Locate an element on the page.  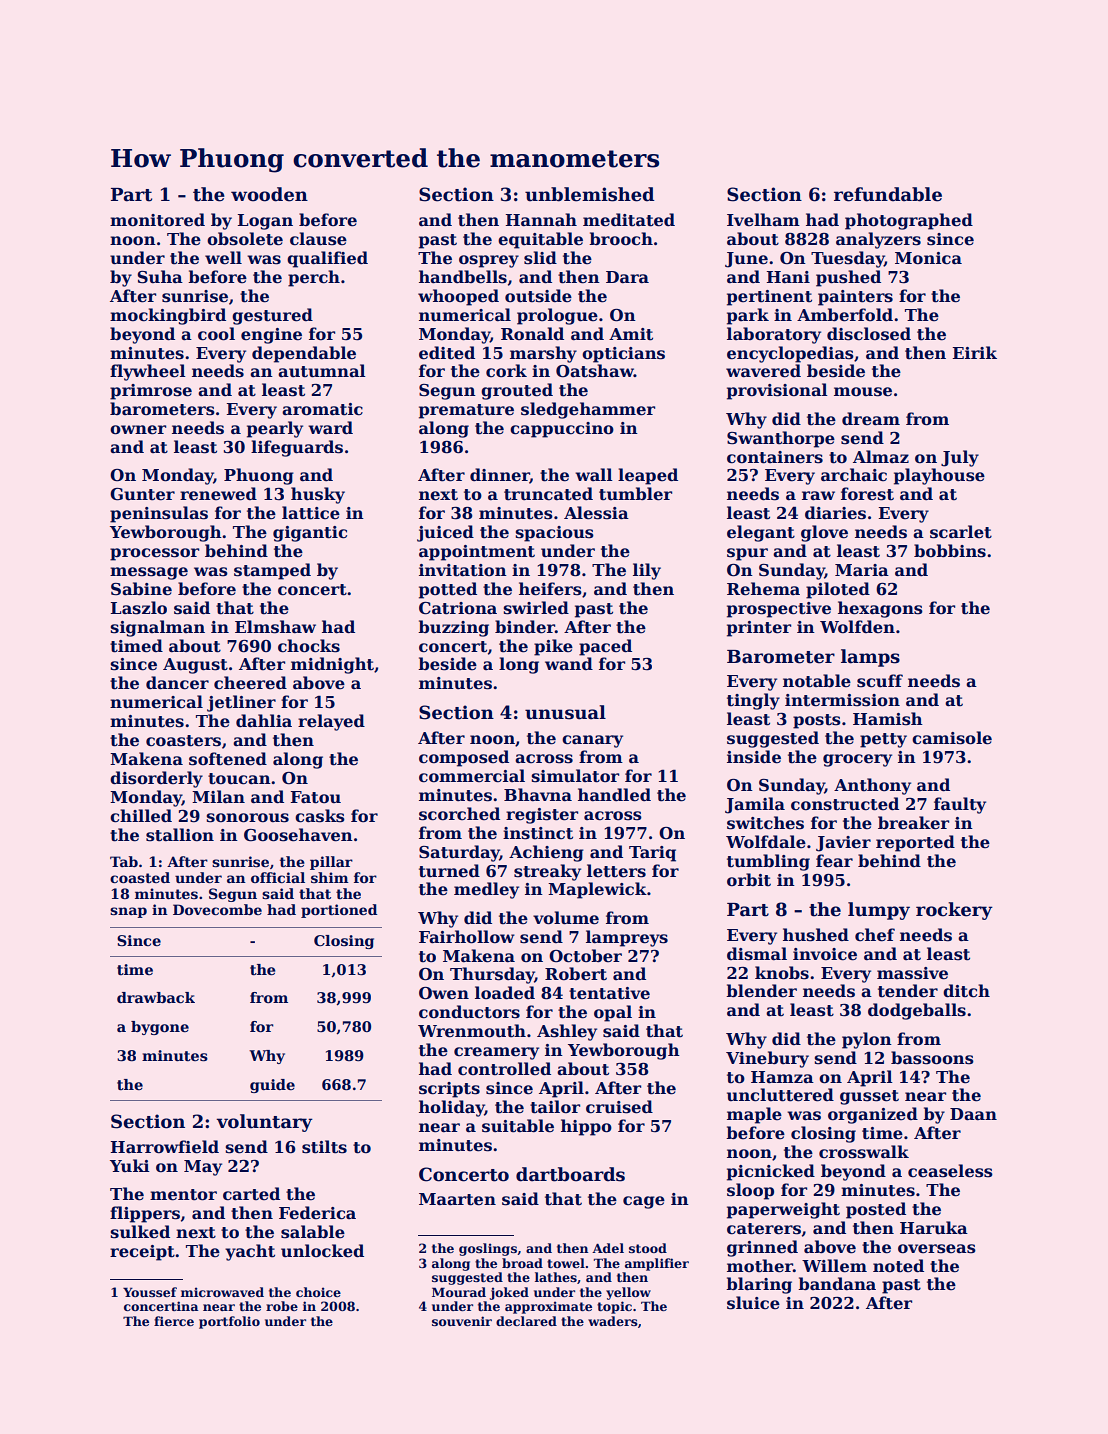
declared is located at coordinates (526, 1321).
